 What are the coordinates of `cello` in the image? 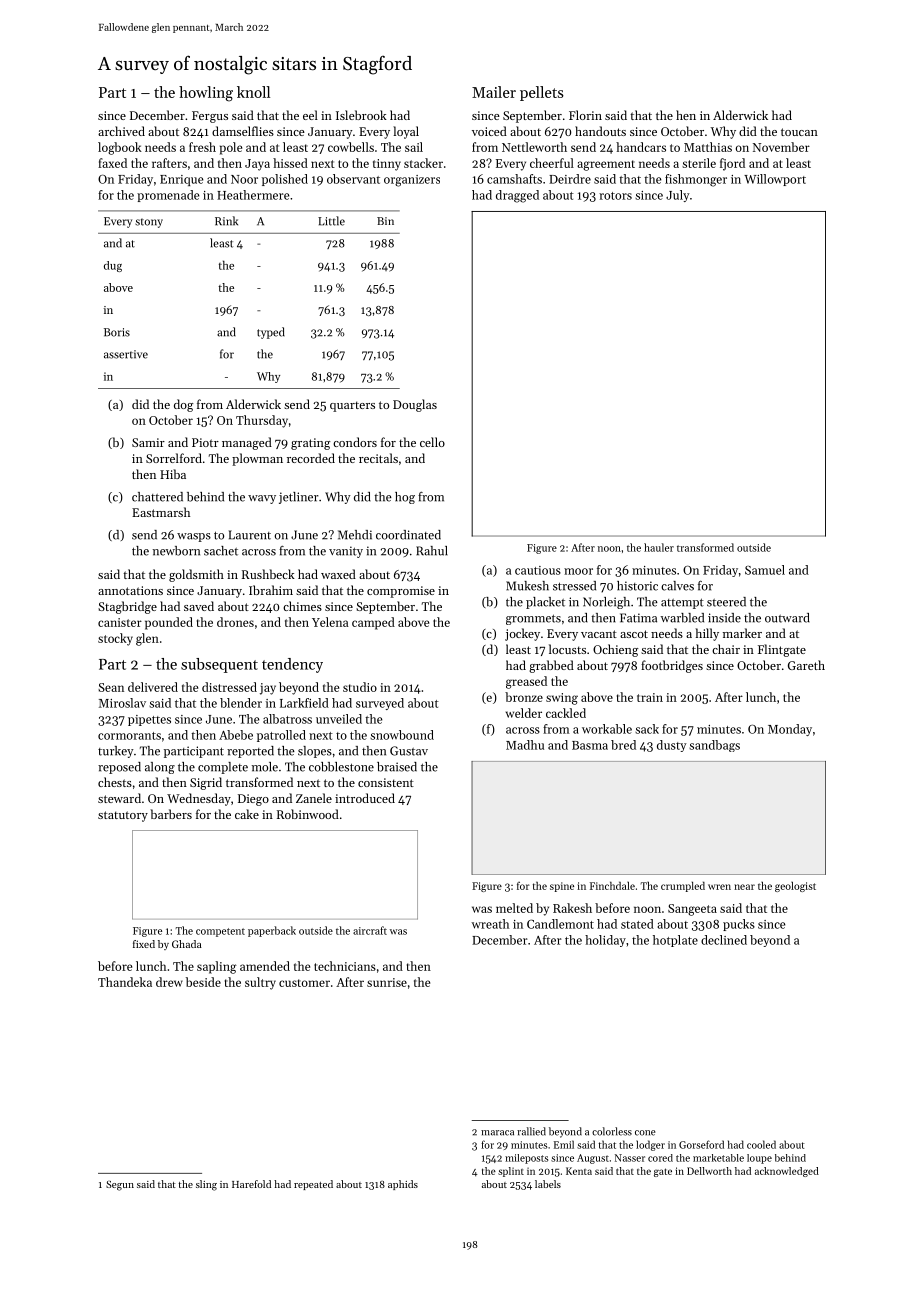 It's located at (432, 442).
